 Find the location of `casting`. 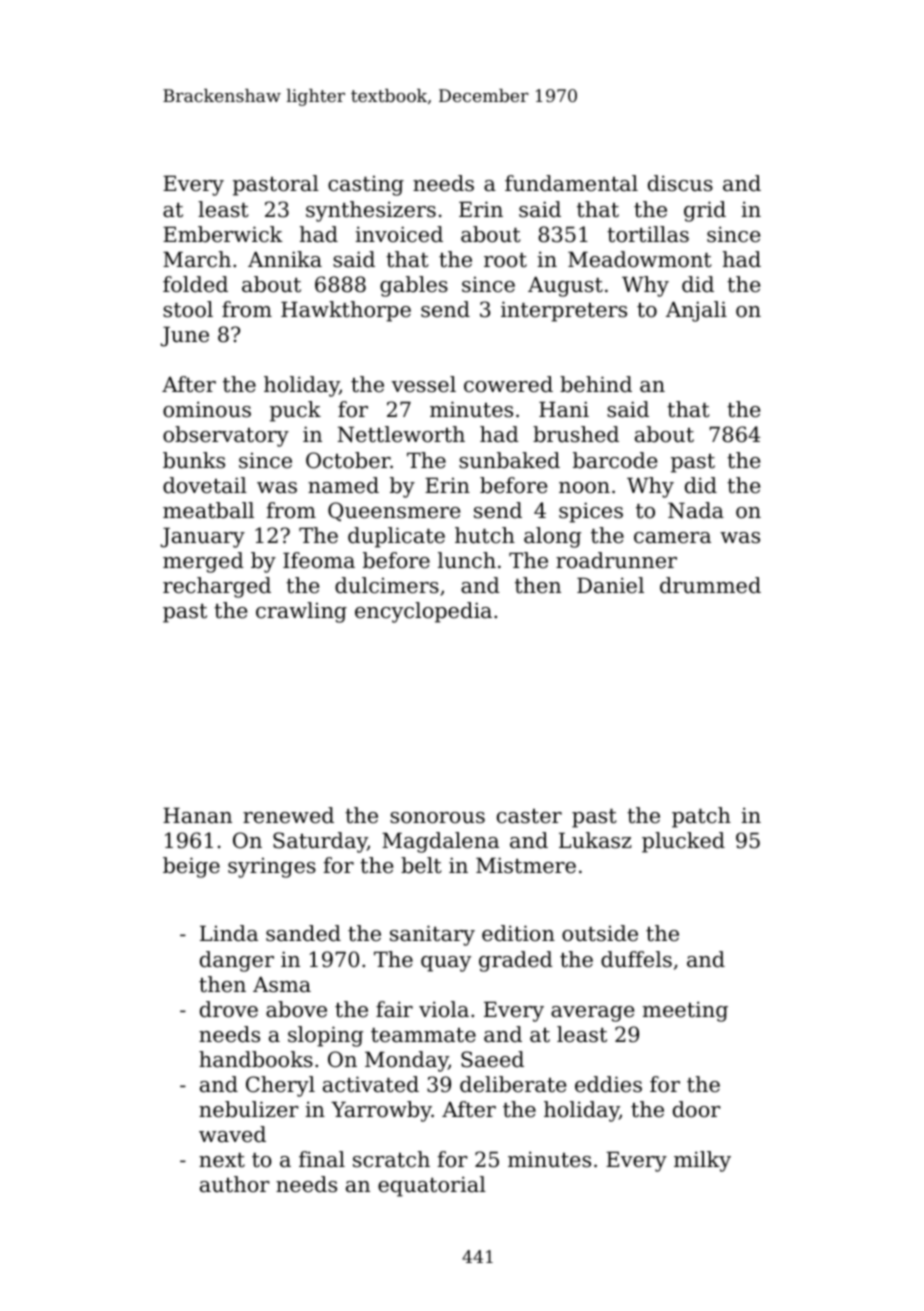

casting is located at coordinates (366, 186).
